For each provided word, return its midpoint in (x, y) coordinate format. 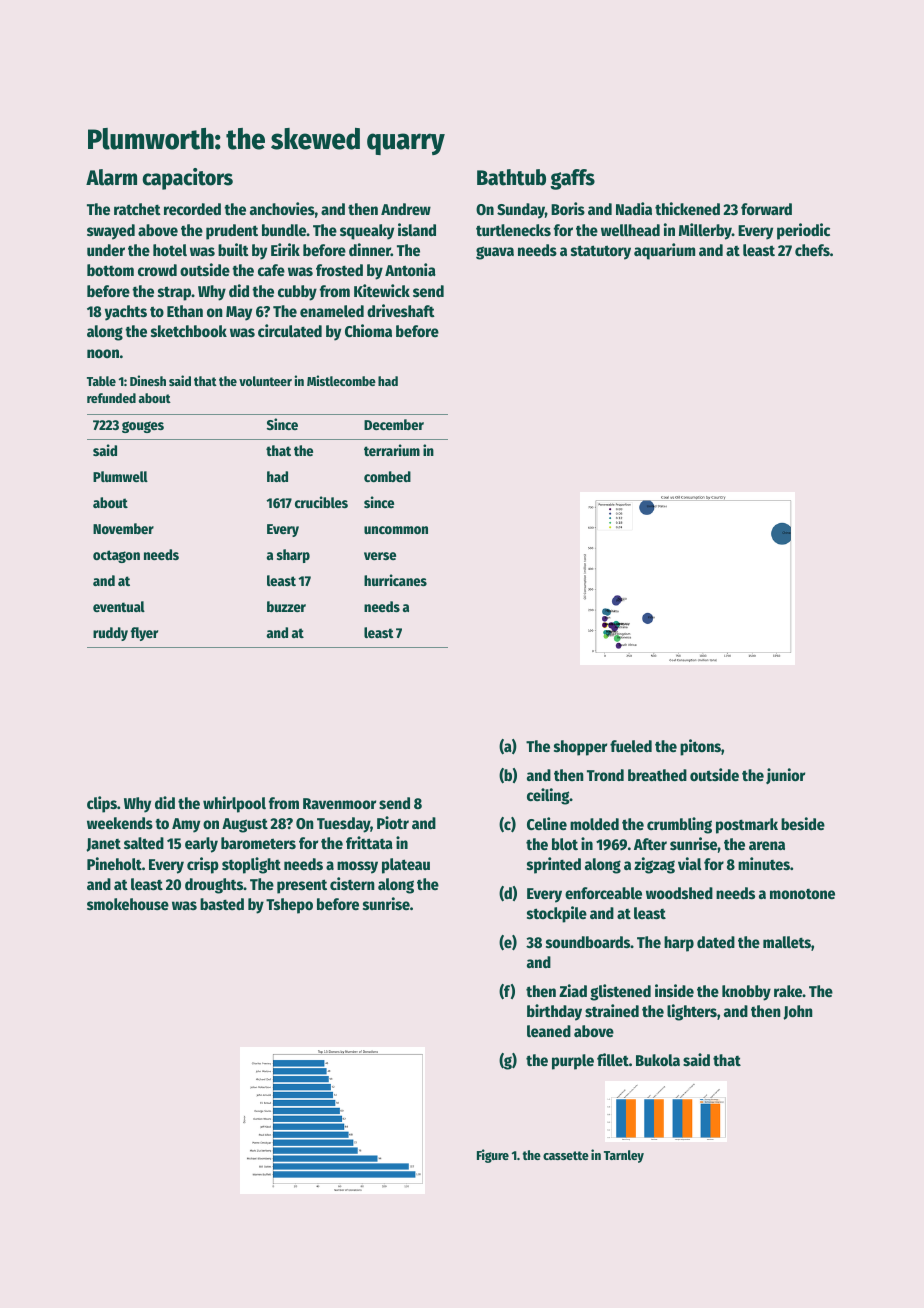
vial (690, 863)
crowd (157, 270)
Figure (493, 1156)
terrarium (392, 450)
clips (102, 804)
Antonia (410, 269)
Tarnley (624, 1156)
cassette (566, 1155)
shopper (580, 748)
